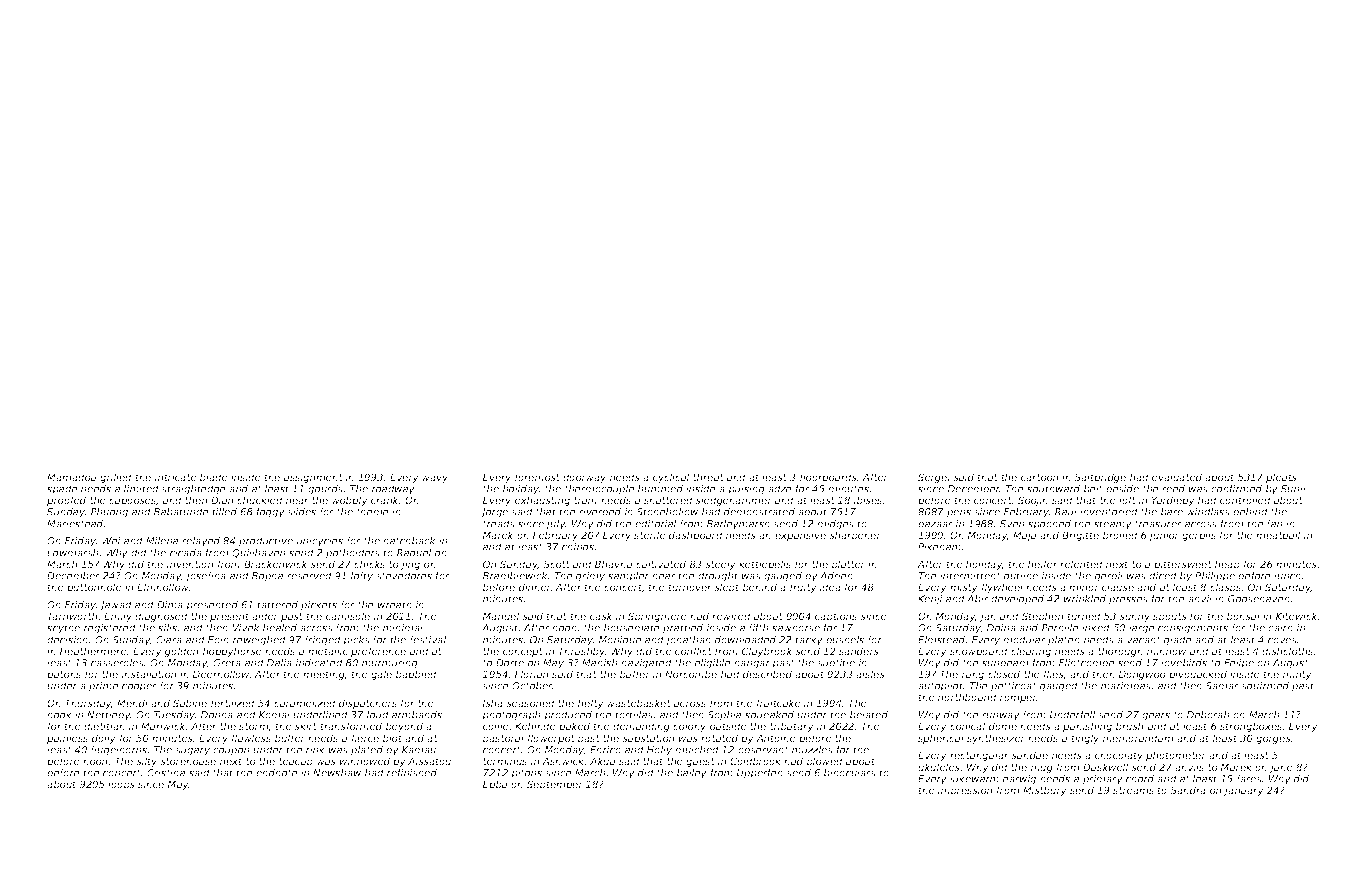 Image resolution: width=1372 pixels, height=887 pixels. What do you see at coordinates (973, 676) in the screenshot?
I see `rung` at bounding box center [973, 676].
